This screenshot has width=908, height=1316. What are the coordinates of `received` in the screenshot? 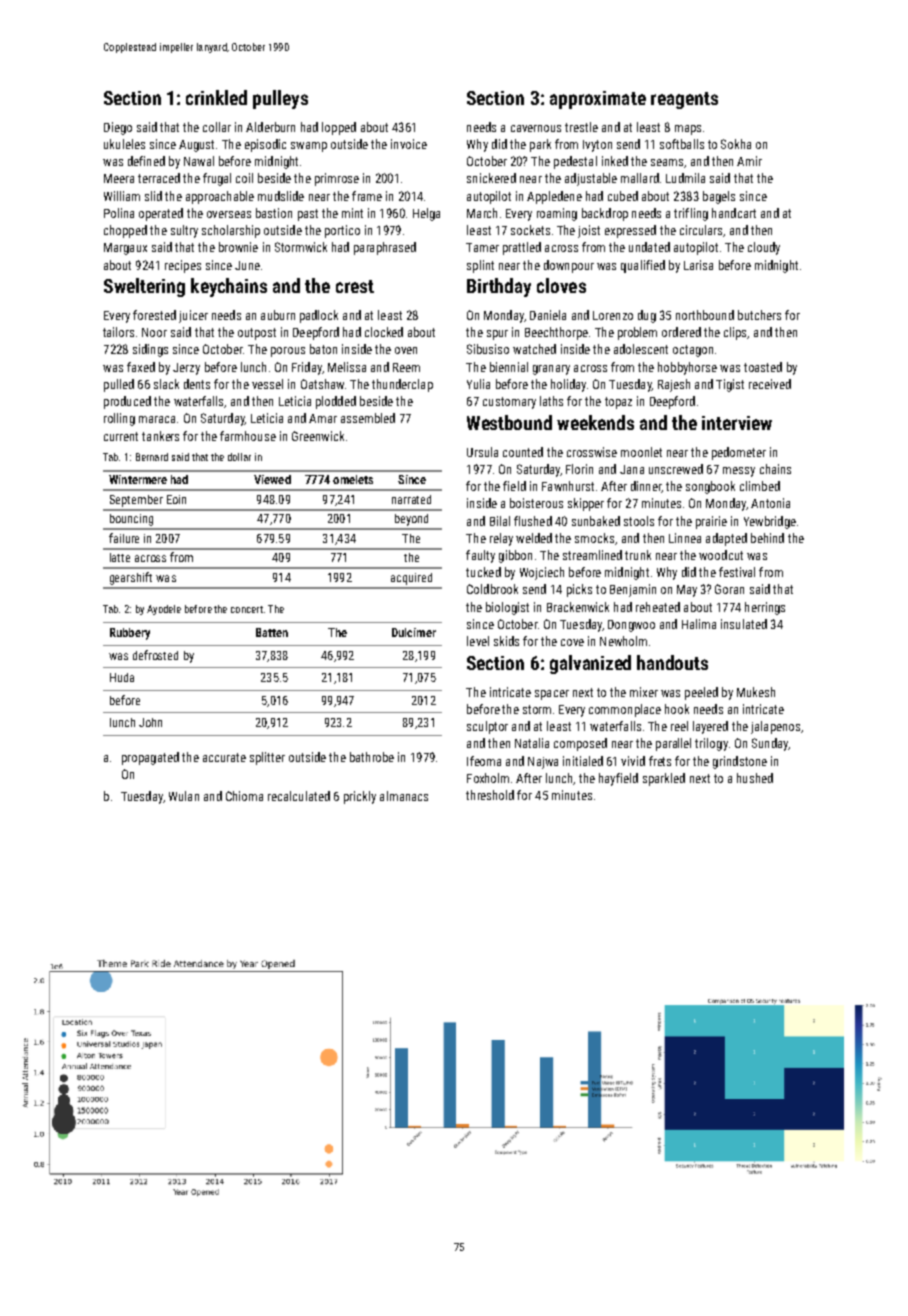 It's located at (770, 384).
